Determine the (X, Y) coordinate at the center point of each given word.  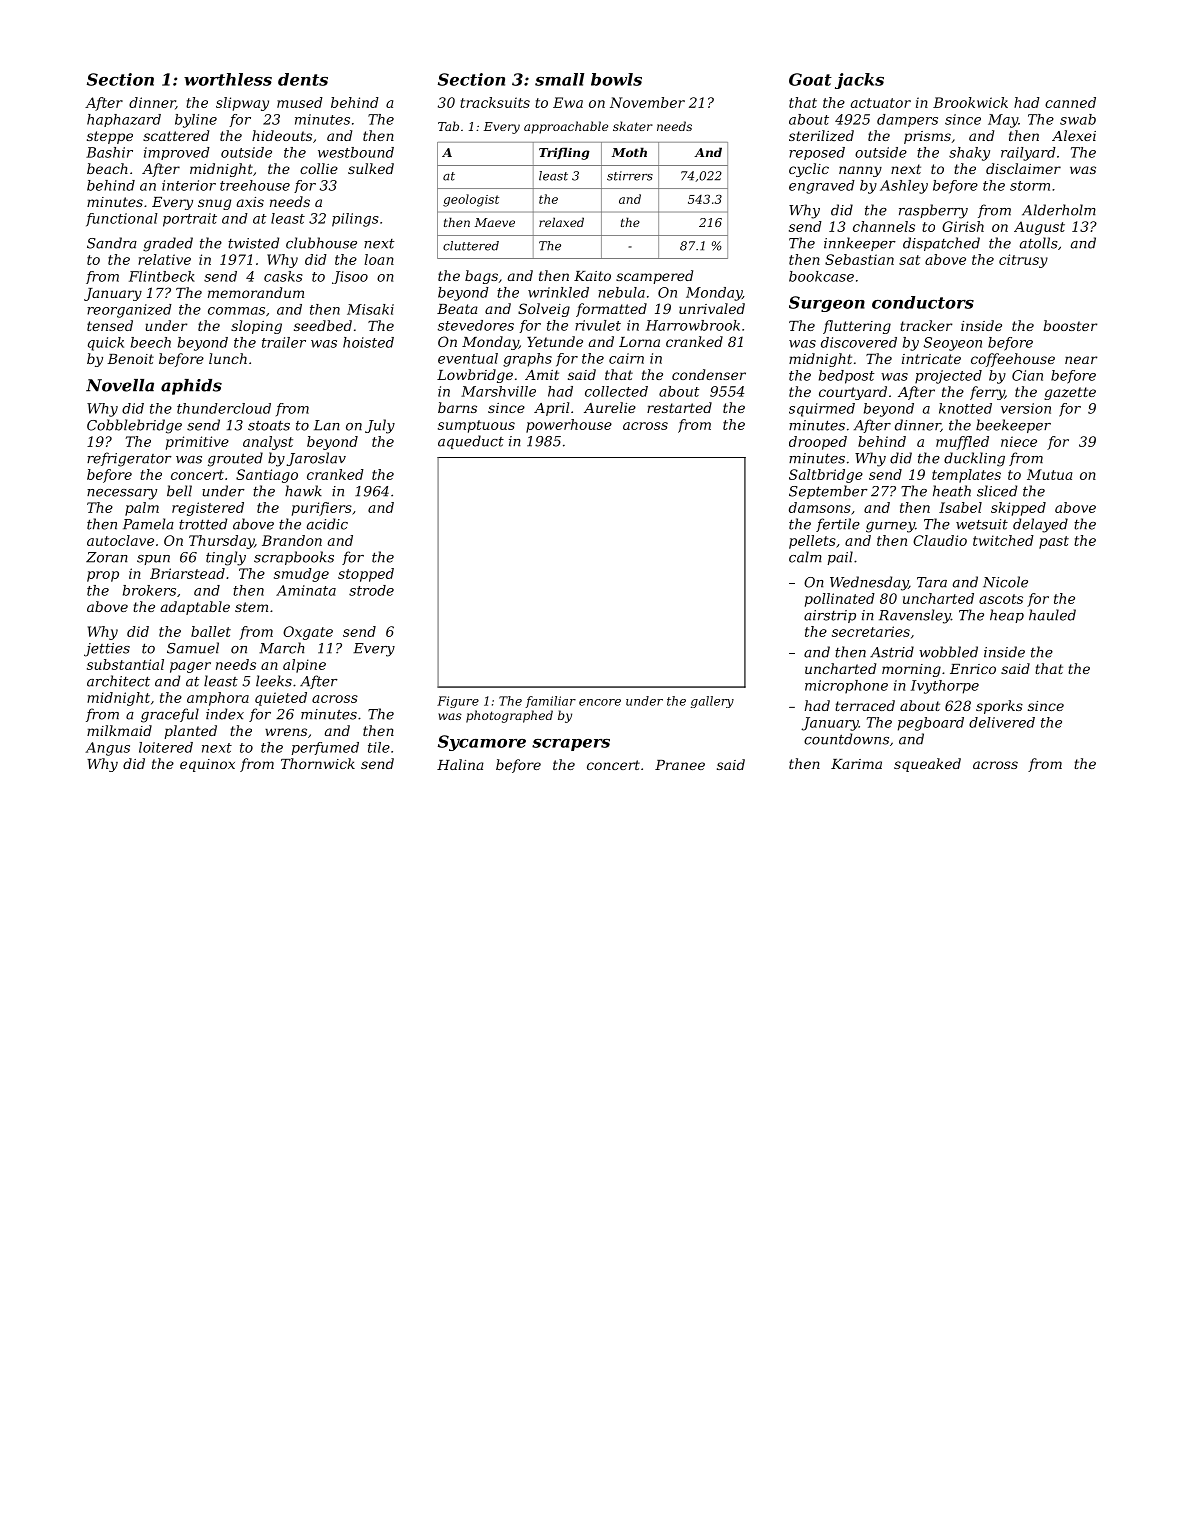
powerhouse (569, 426)
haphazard (124, 120)
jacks (859, 81)
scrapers (571, 745)
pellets (812, 542)
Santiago (267, 476)
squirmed (822, 410)
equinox (207, 765)
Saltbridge (826, 476)
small (559, 79)
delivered (1002, 722)
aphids (191, 387)
